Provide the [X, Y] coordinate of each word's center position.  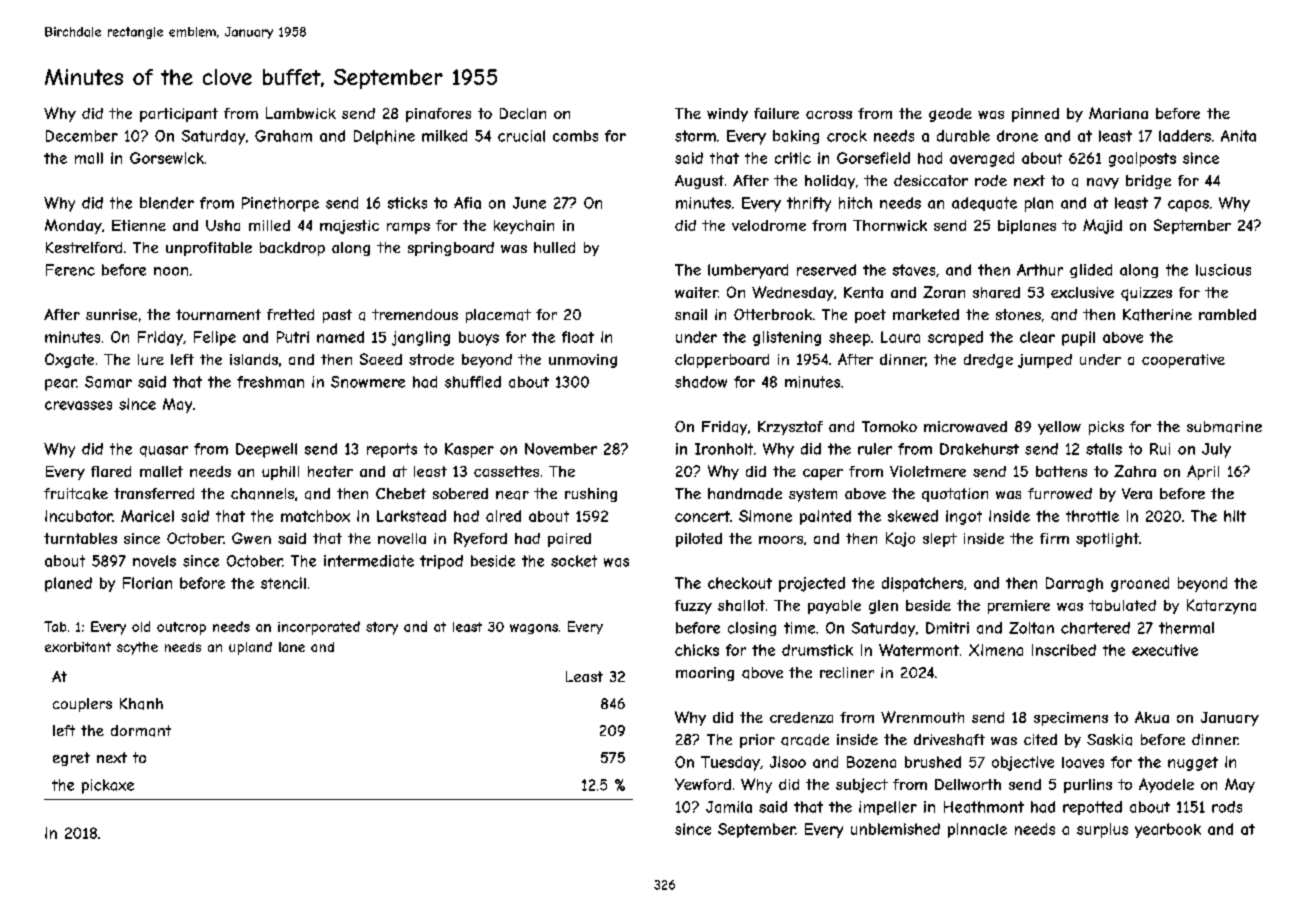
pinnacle [977, 830]
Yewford [703, 784]
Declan [523, 113]
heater [330, 471]
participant [179, 115]
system [813, 495]
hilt [1235, 516]
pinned [1035, 115]
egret [71, 759]
